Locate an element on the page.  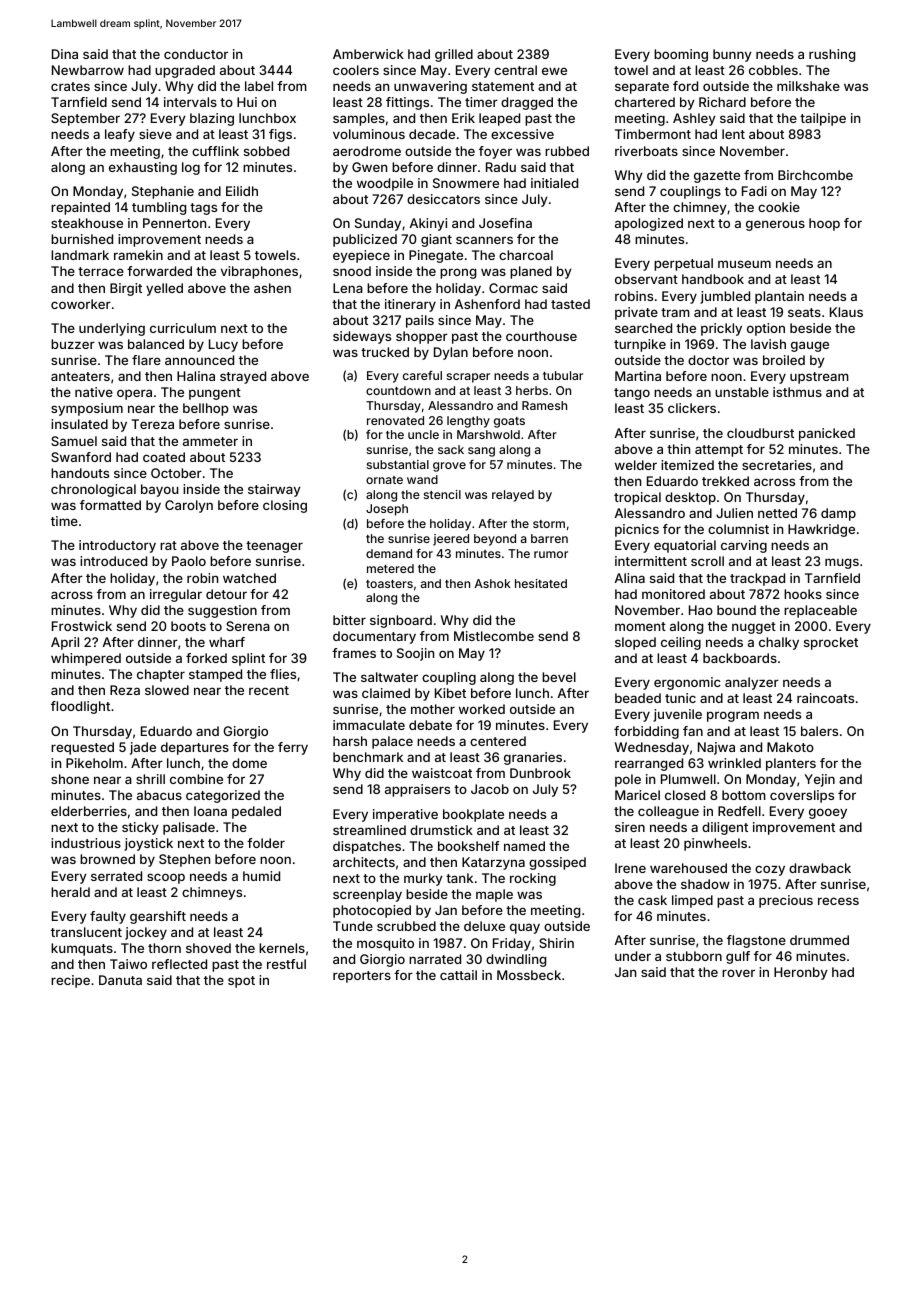
booming is located at coordinates (681, 55).
